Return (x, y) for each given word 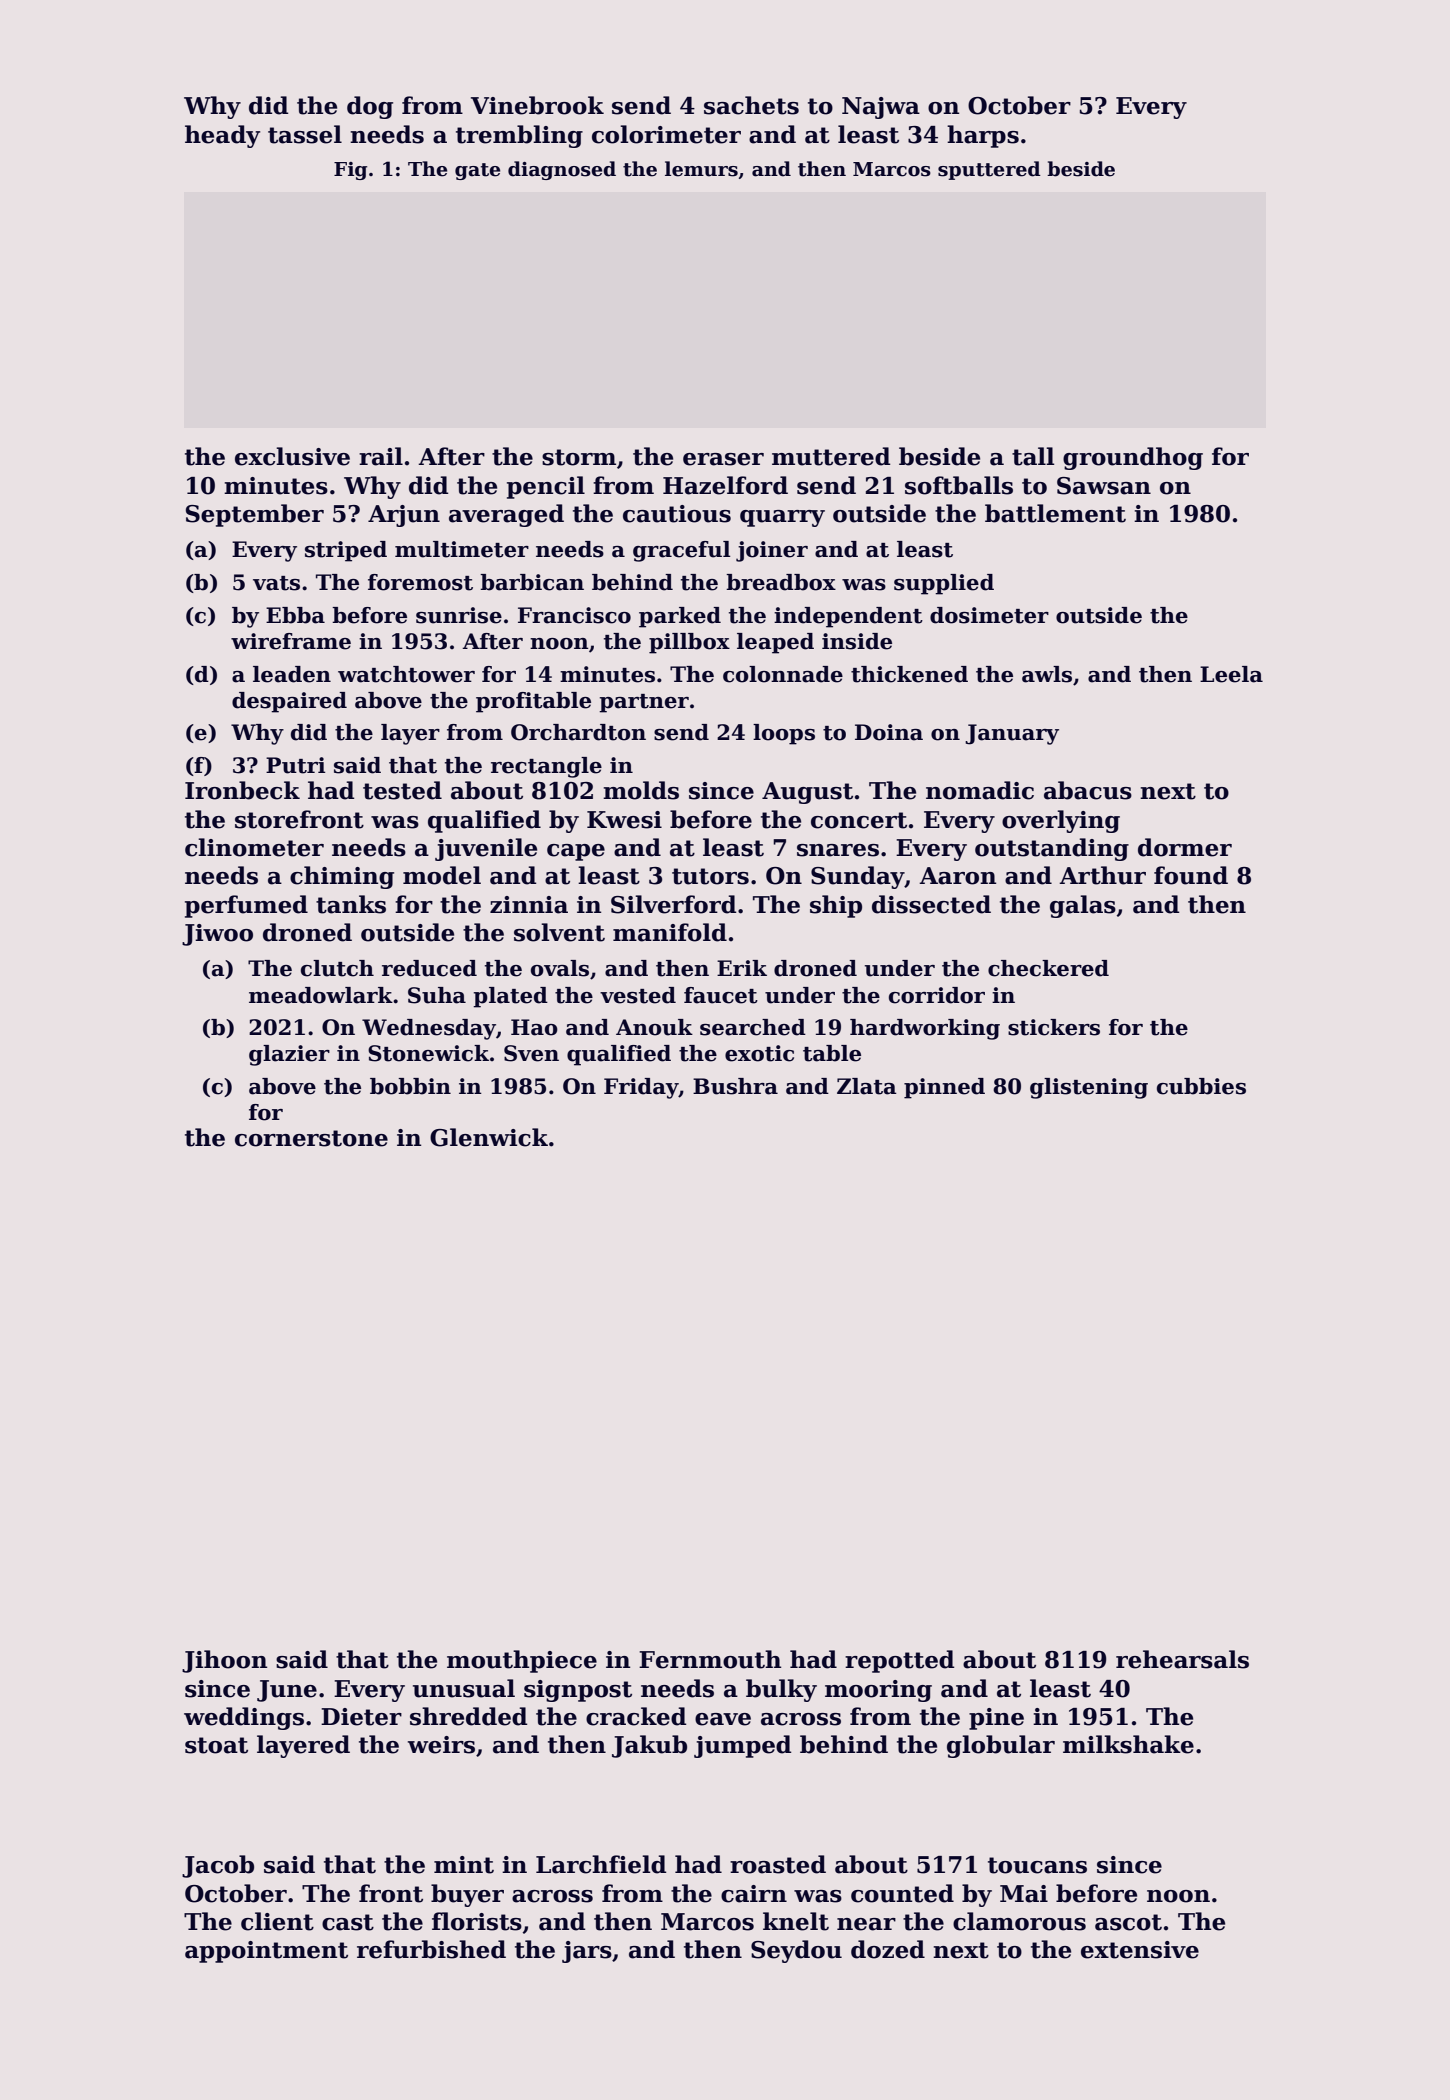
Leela (1231, 674)
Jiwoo (217, 935)
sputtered (989, 170)
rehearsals (1182, 1659)
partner (644, 703)
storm (579, 457)
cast (348, 1922)
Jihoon (224, 1661)
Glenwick (489, 1137)
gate (477, 171)
